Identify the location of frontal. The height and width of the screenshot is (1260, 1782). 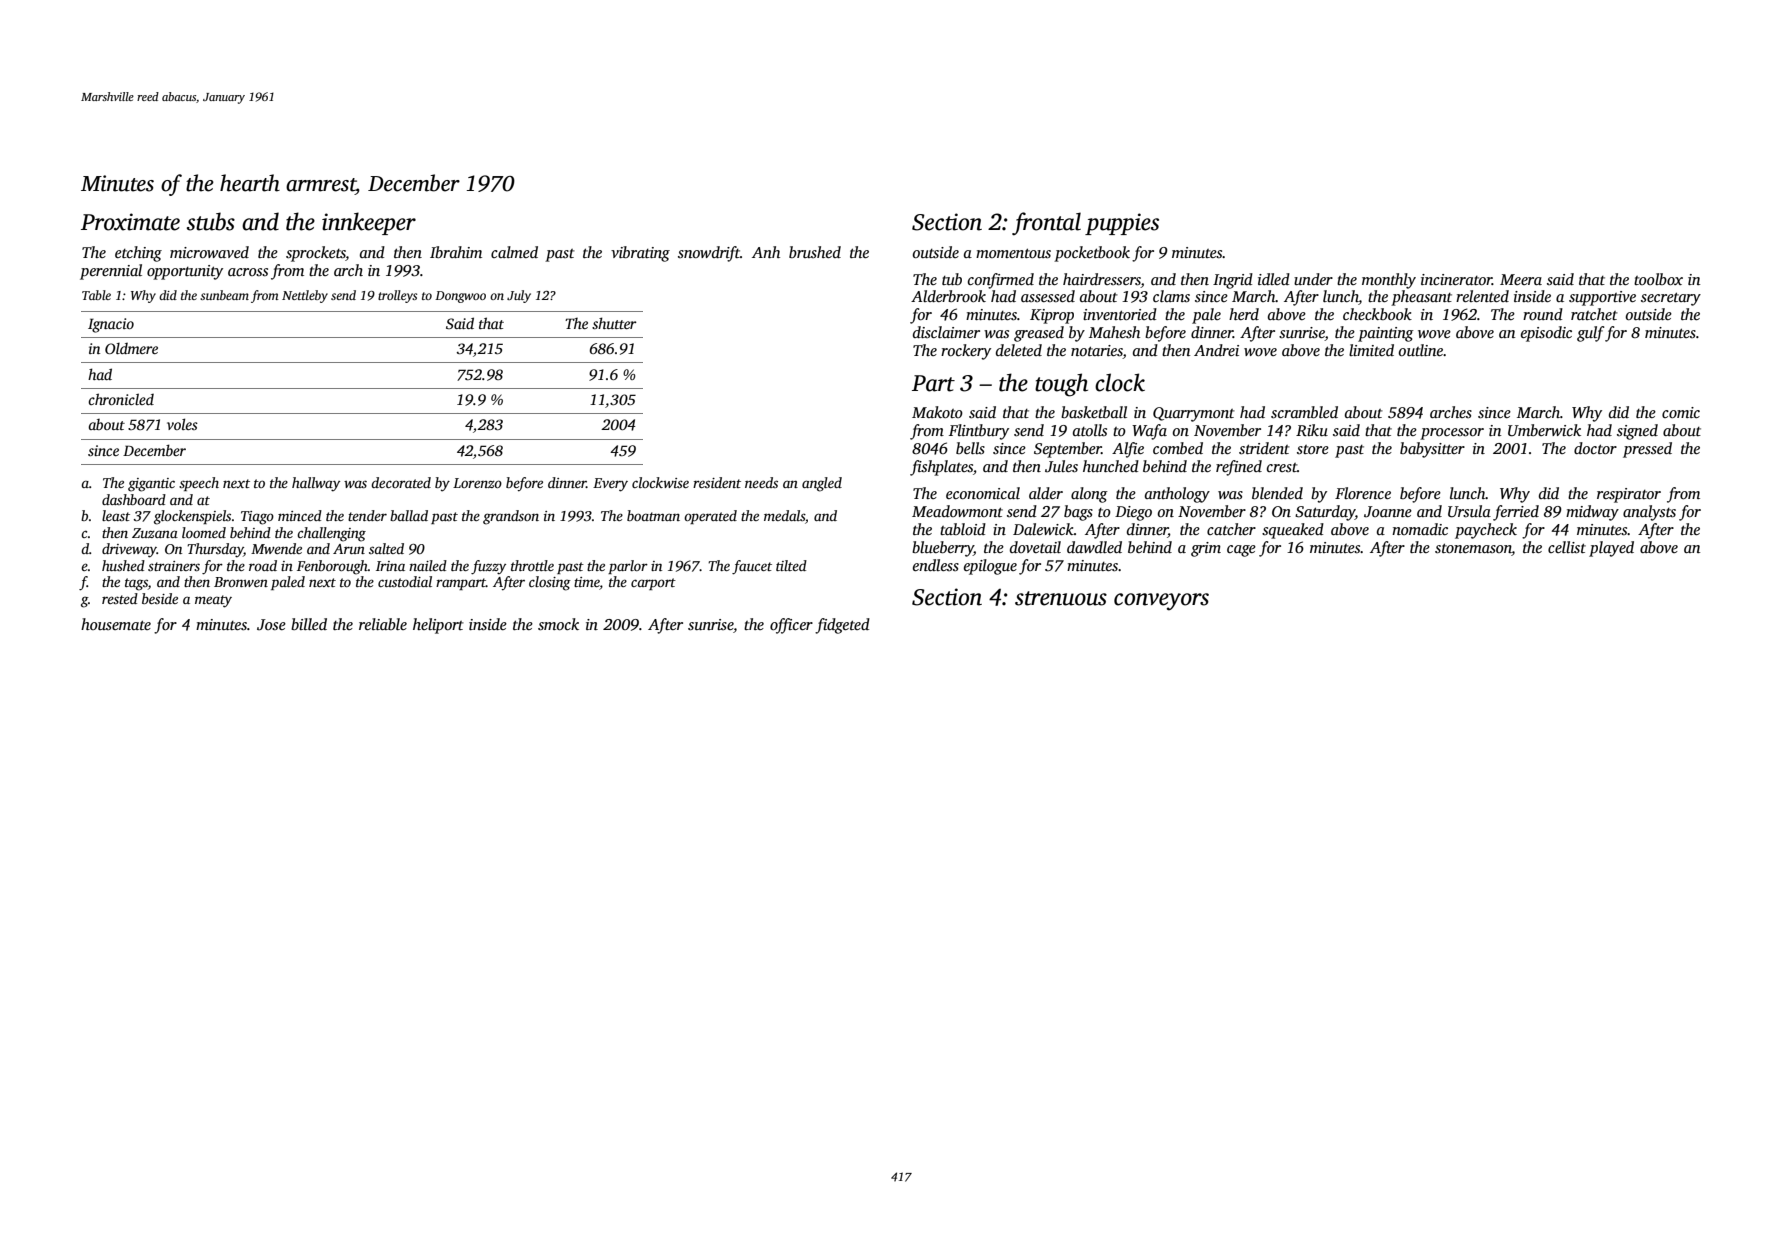
(1046, 224).
